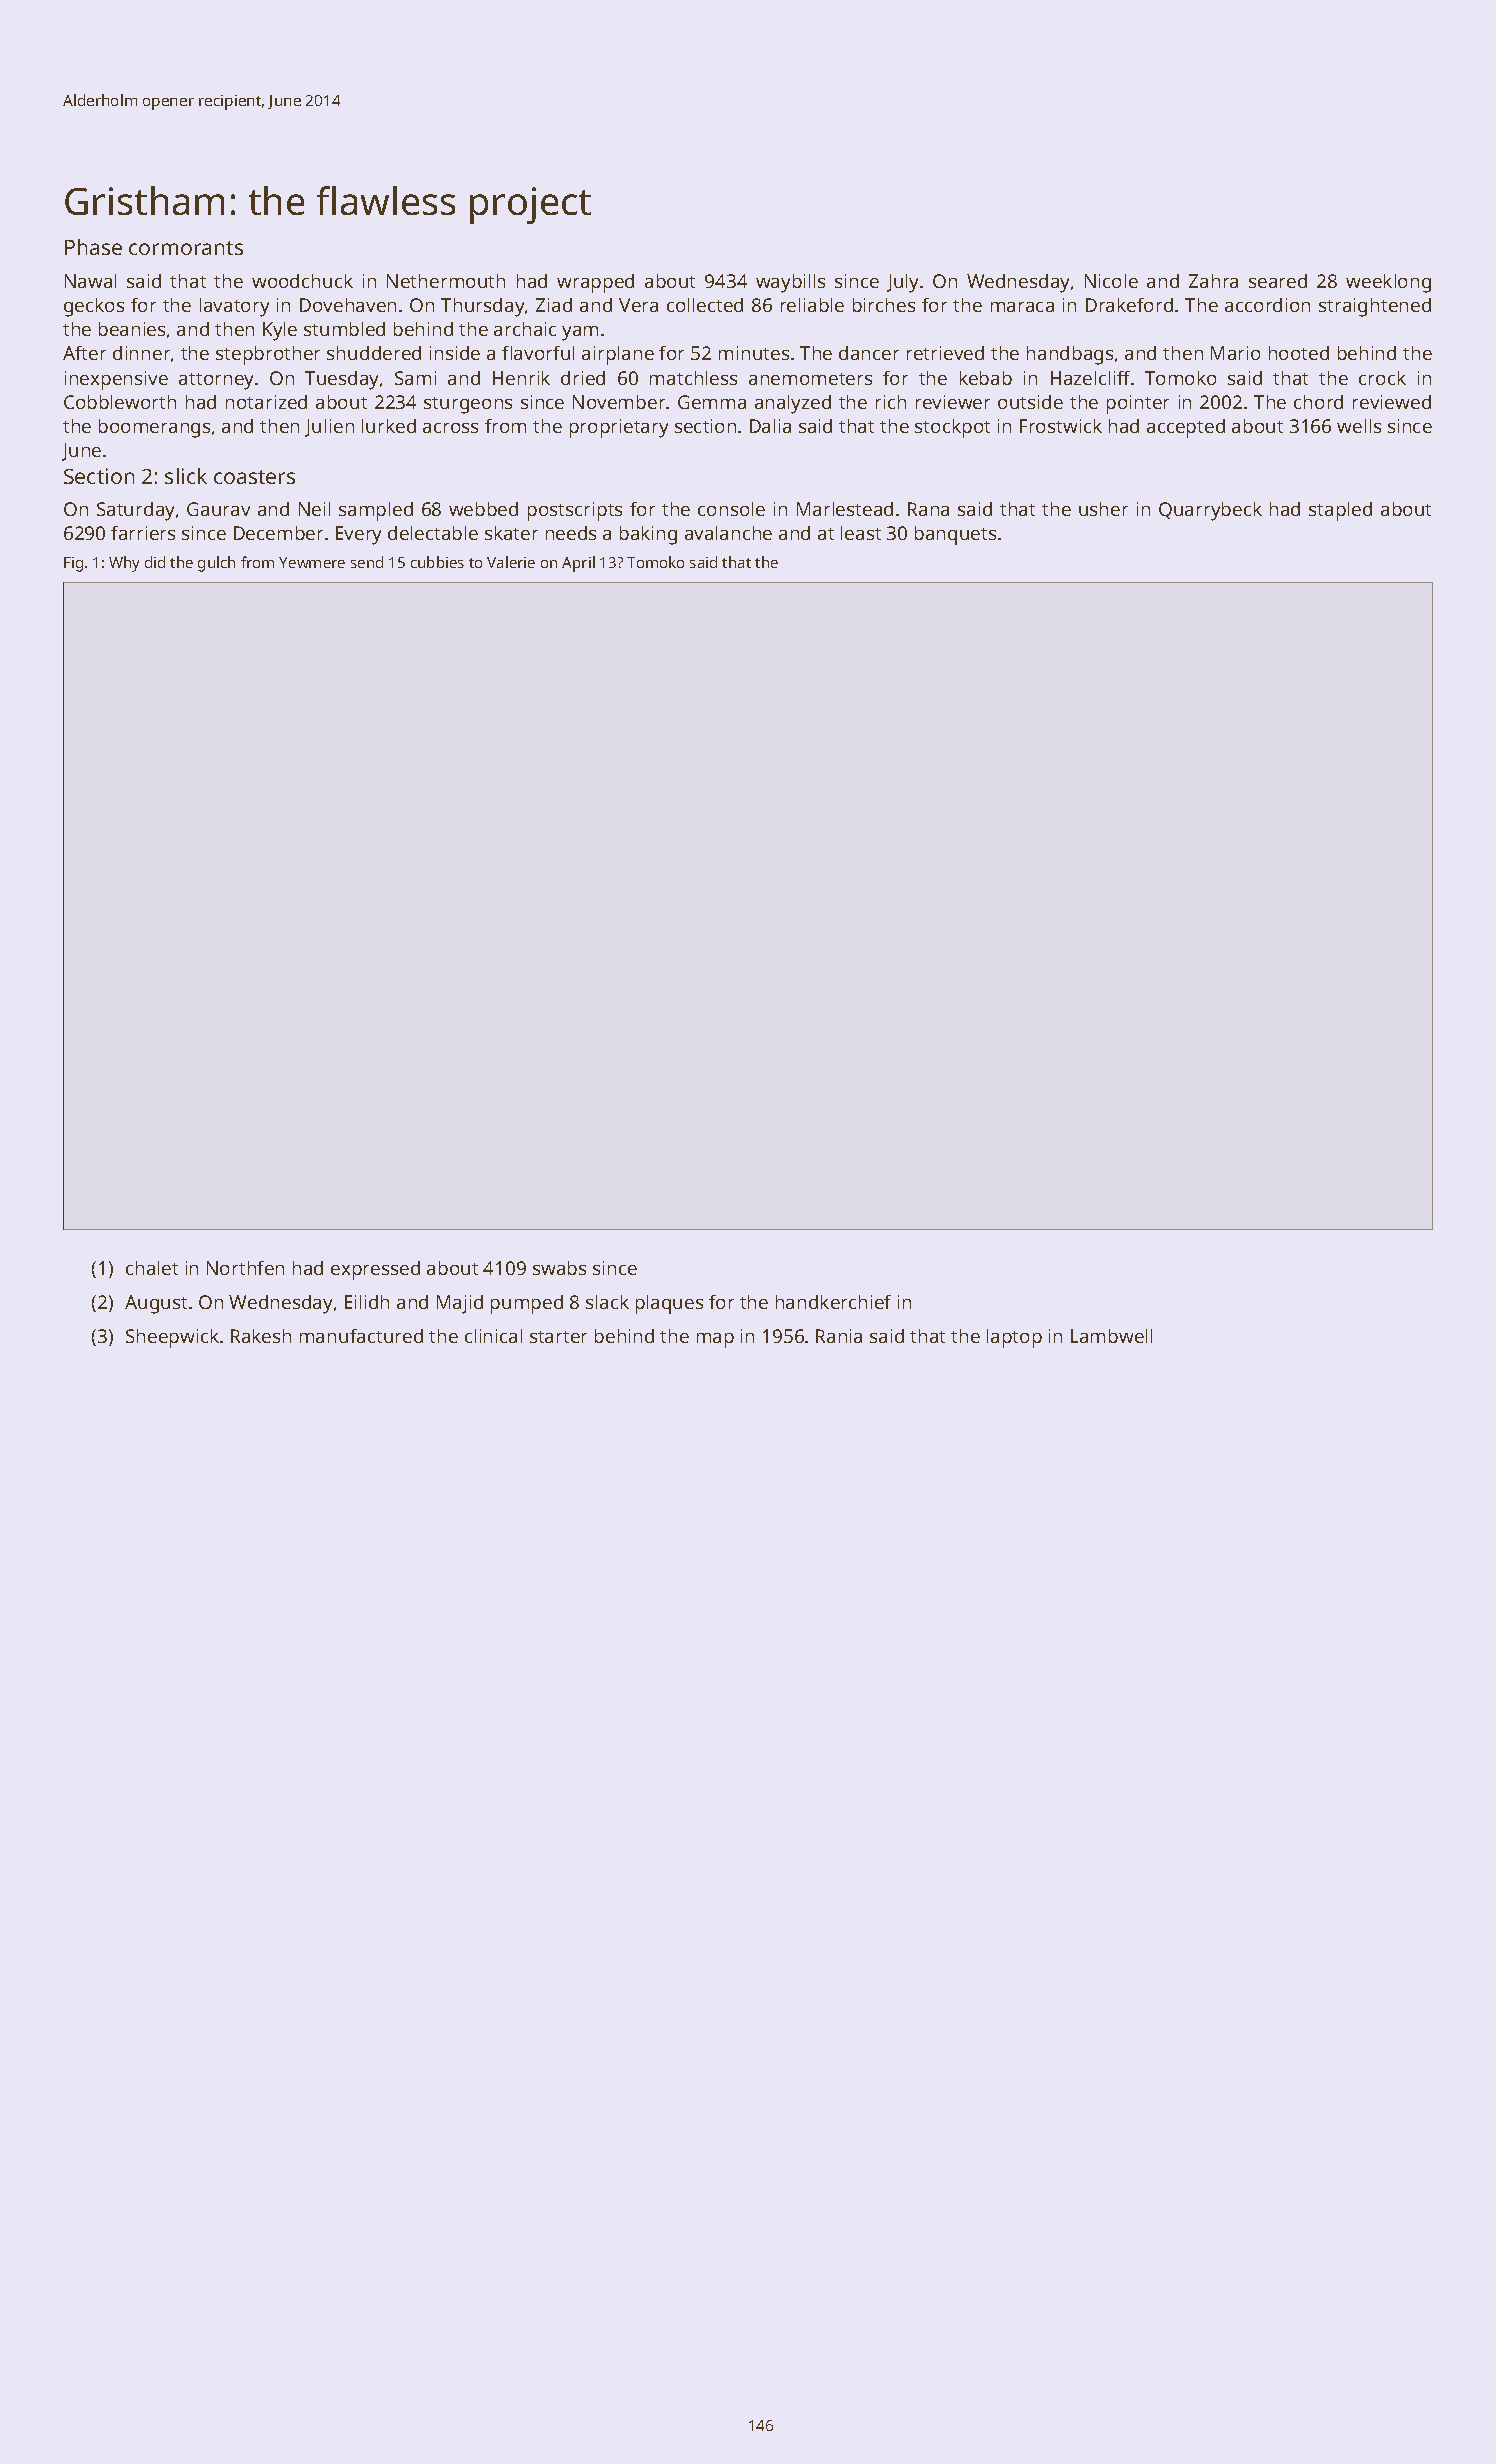 Image resolution: width=1496 pixels, height=2464 pixels. What do you see at coordinates (152, 1268) in the image?
I see `chalet` at bounding box center [152, 1268].
